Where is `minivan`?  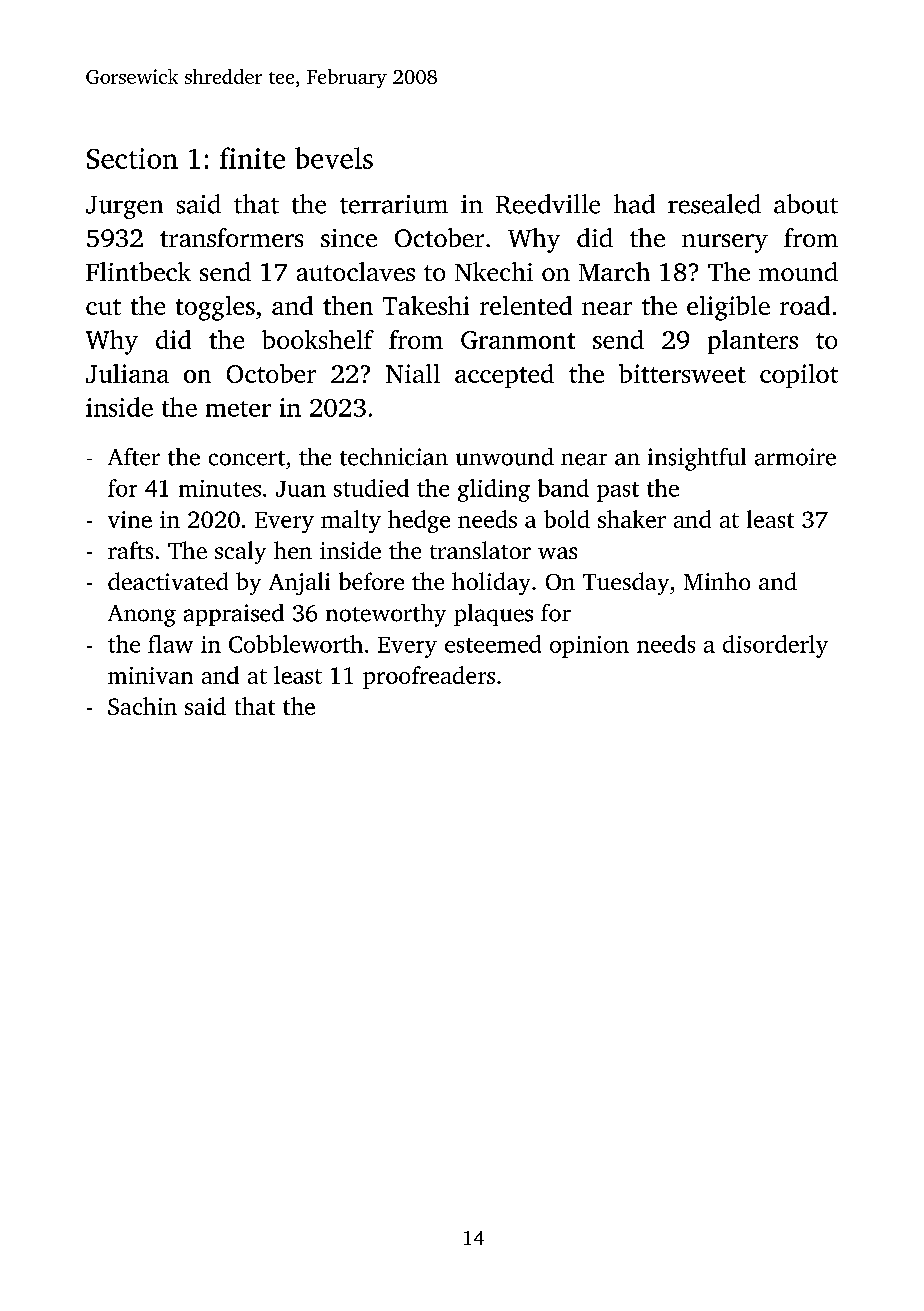 minivan is located at coordinates (150, 675).
